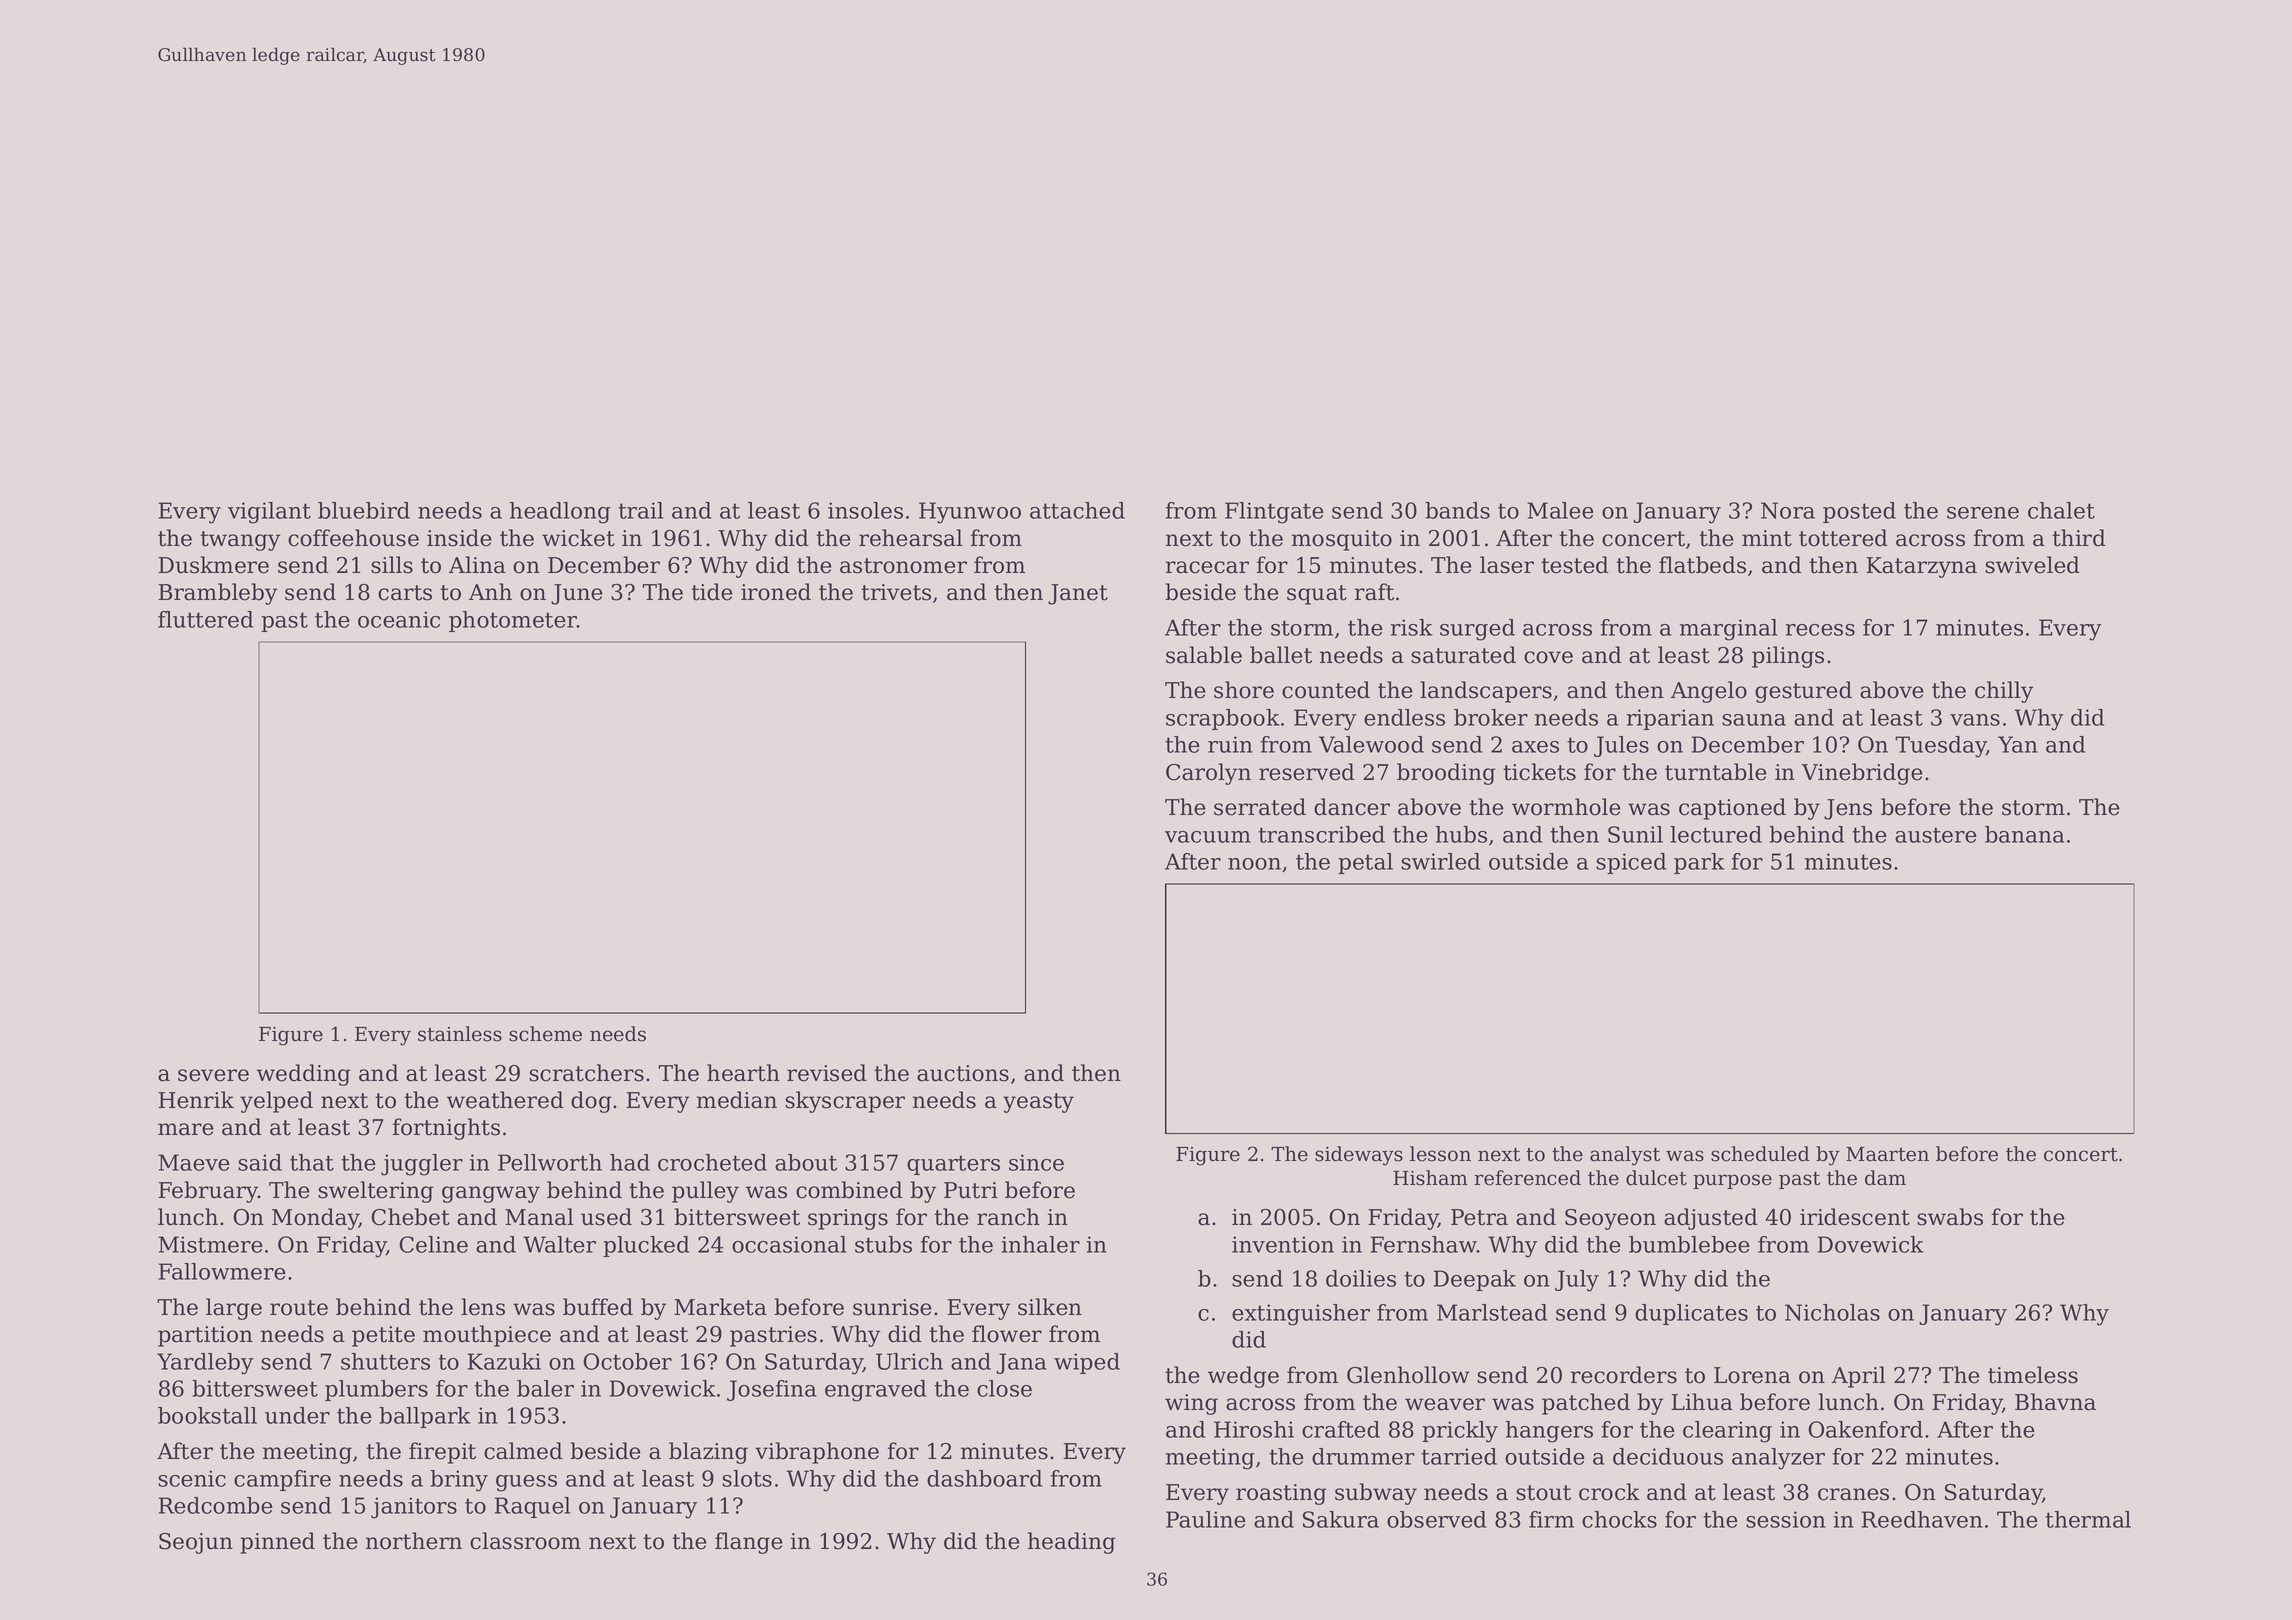 The width and height of the page is (2292, 1620). What do you see at coordinates (414, 1541) in the page?
I see `northern` at bounding box center [414, 1541].
